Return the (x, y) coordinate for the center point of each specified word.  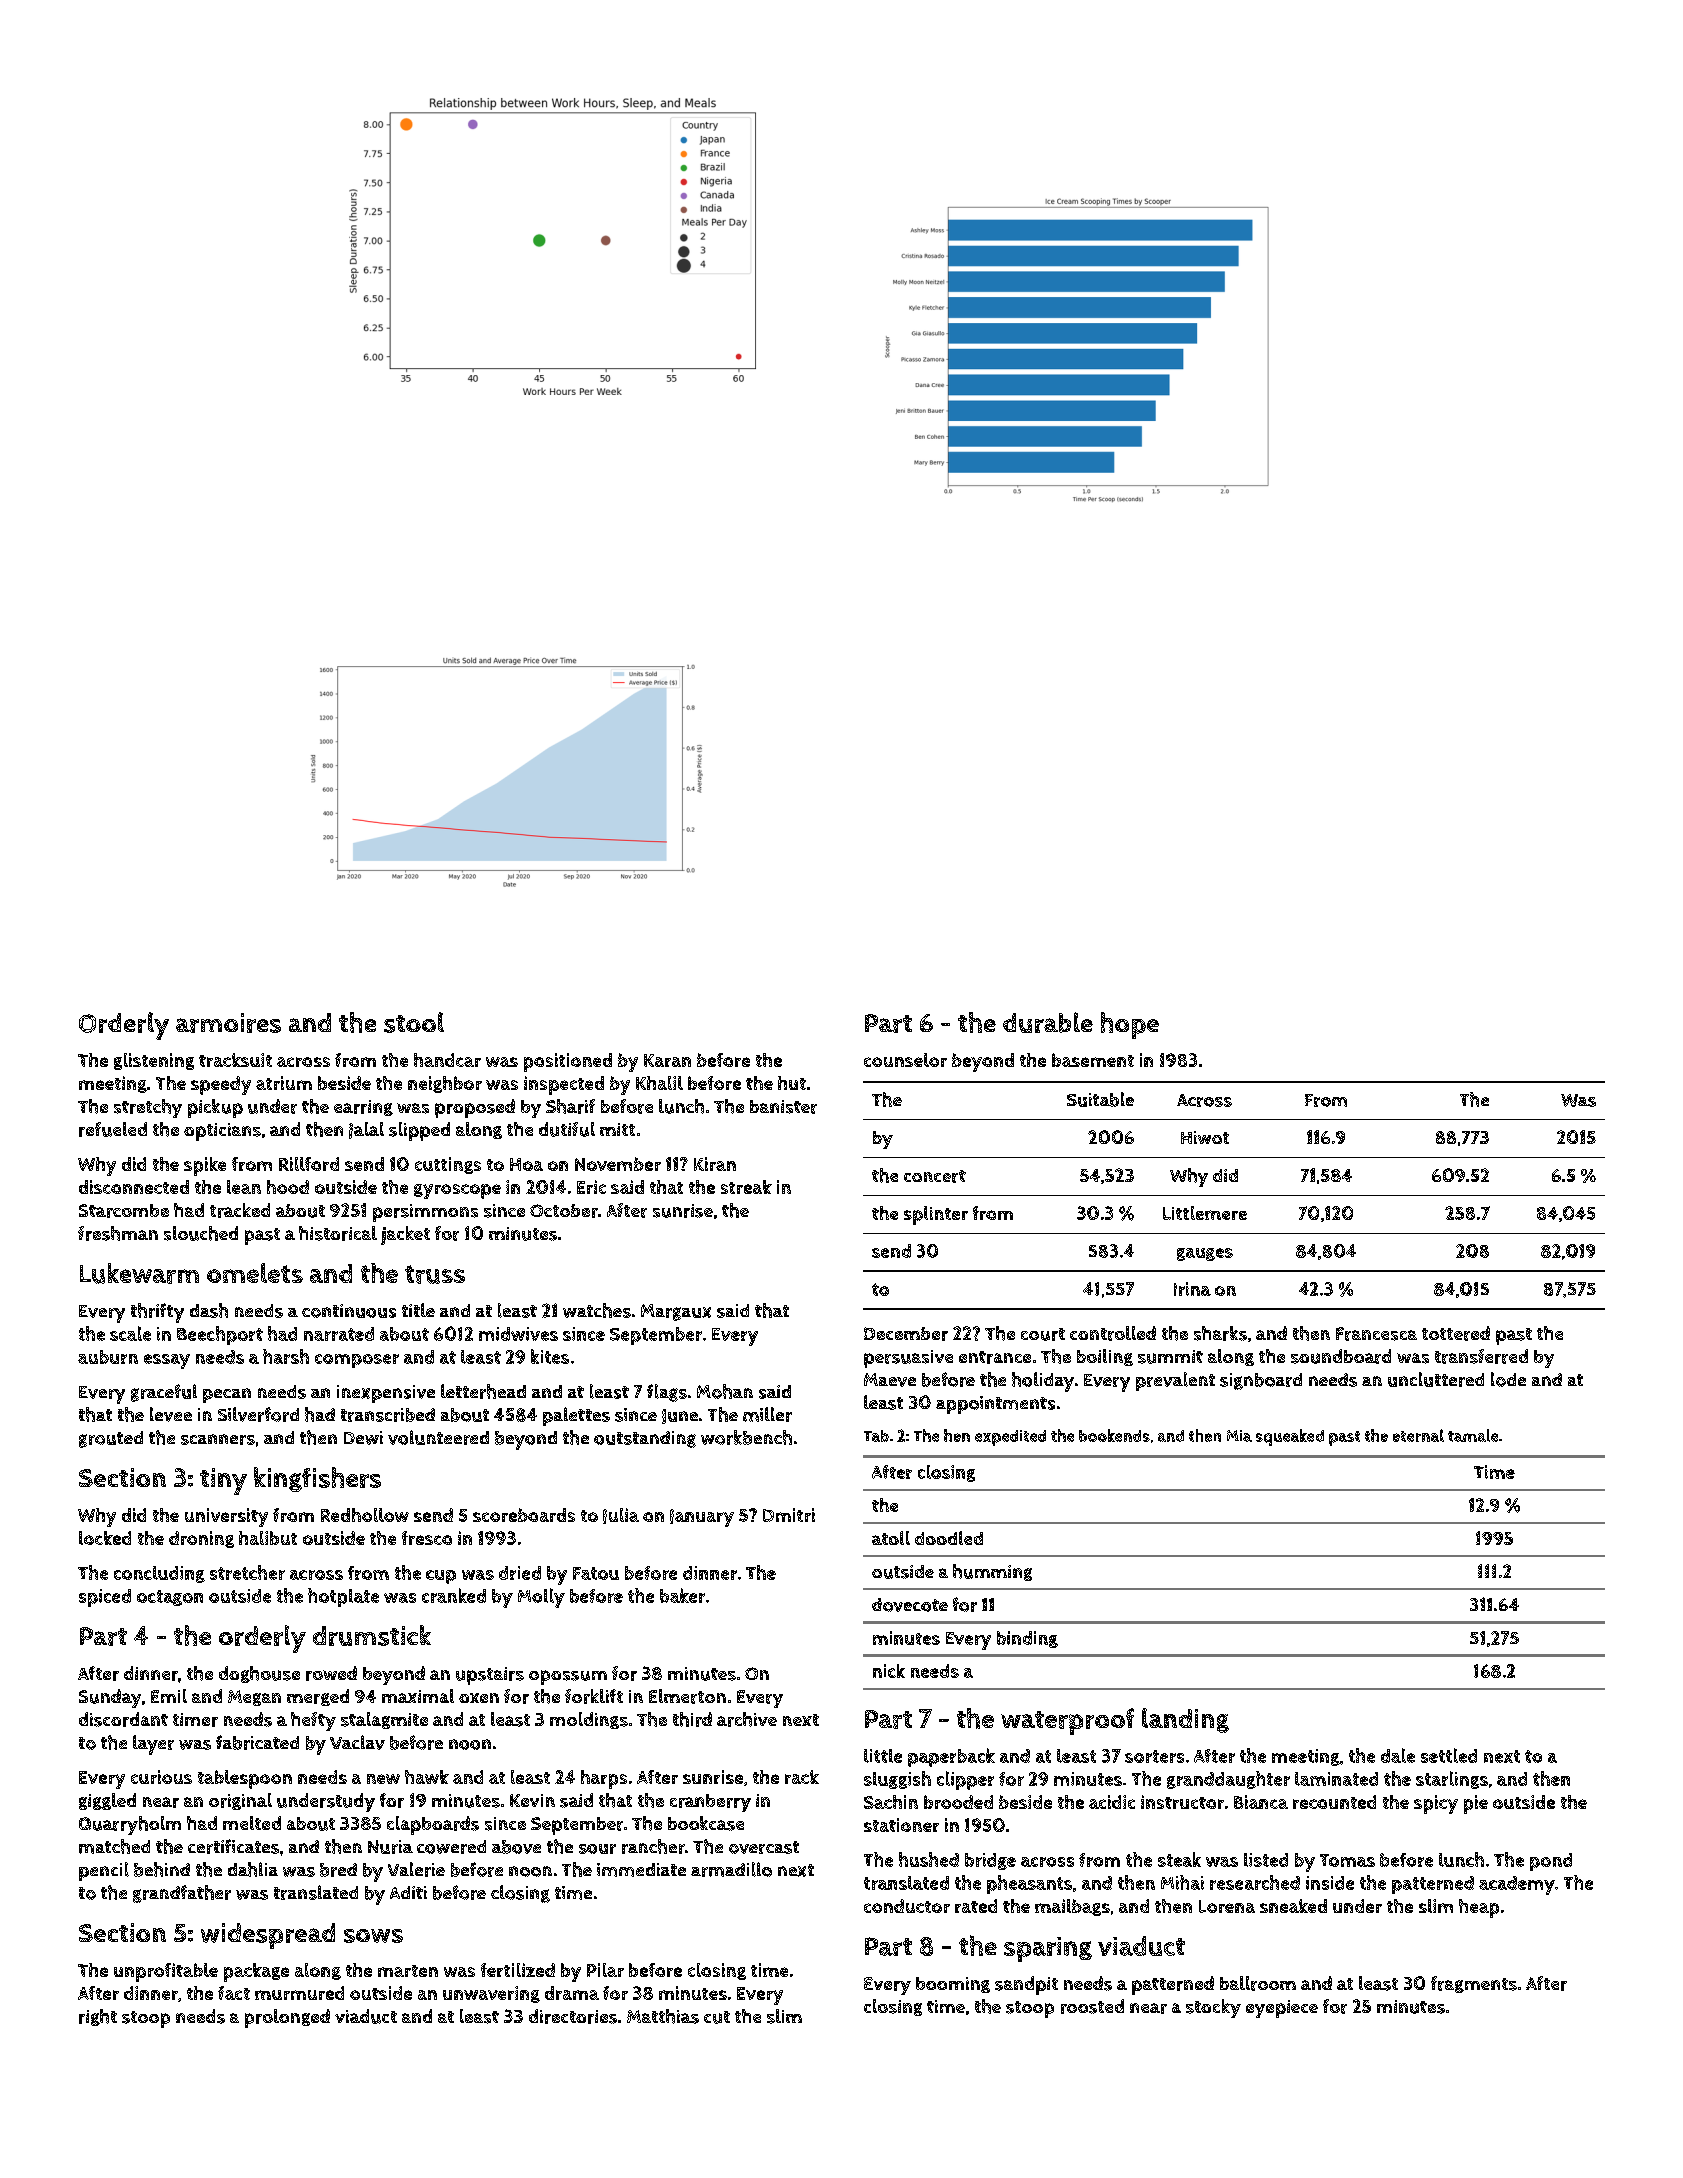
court (1043, 1334)
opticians (222, 1132)
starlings (1452, 1780)
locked (105, 1538)
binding (1027, 1639)
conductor (907, 1906)
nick (889, 1671)
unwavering (491, 1994)
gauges (1205, 1254)
